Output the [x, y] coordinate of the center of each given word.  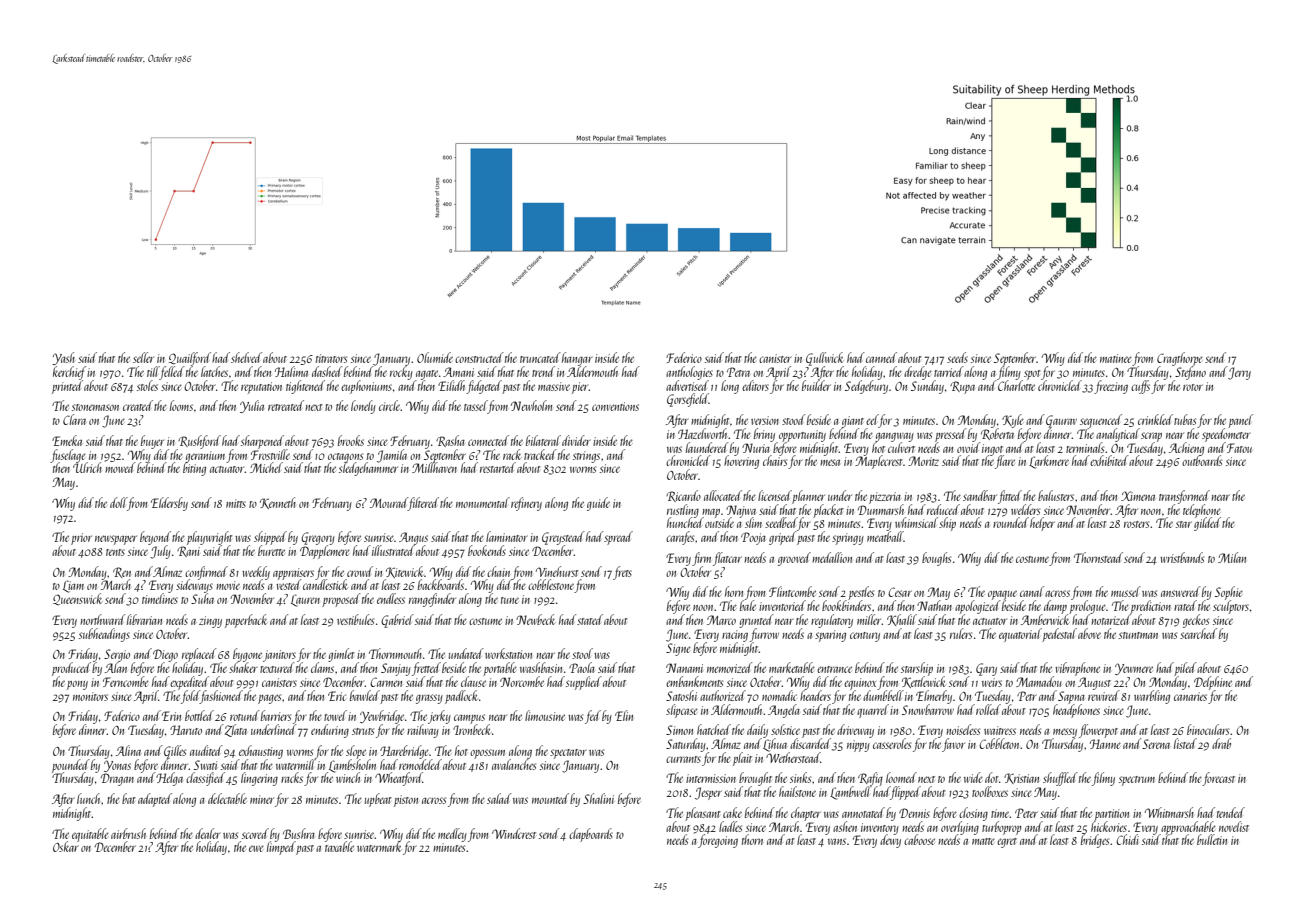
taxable [339, 847]
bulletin [1212, 839]
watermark [379, 847]
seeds [957, 357]
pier [580, 388]
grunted [756, 621]
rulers [961, 633]
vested [288, 585]
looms [181, 405]
